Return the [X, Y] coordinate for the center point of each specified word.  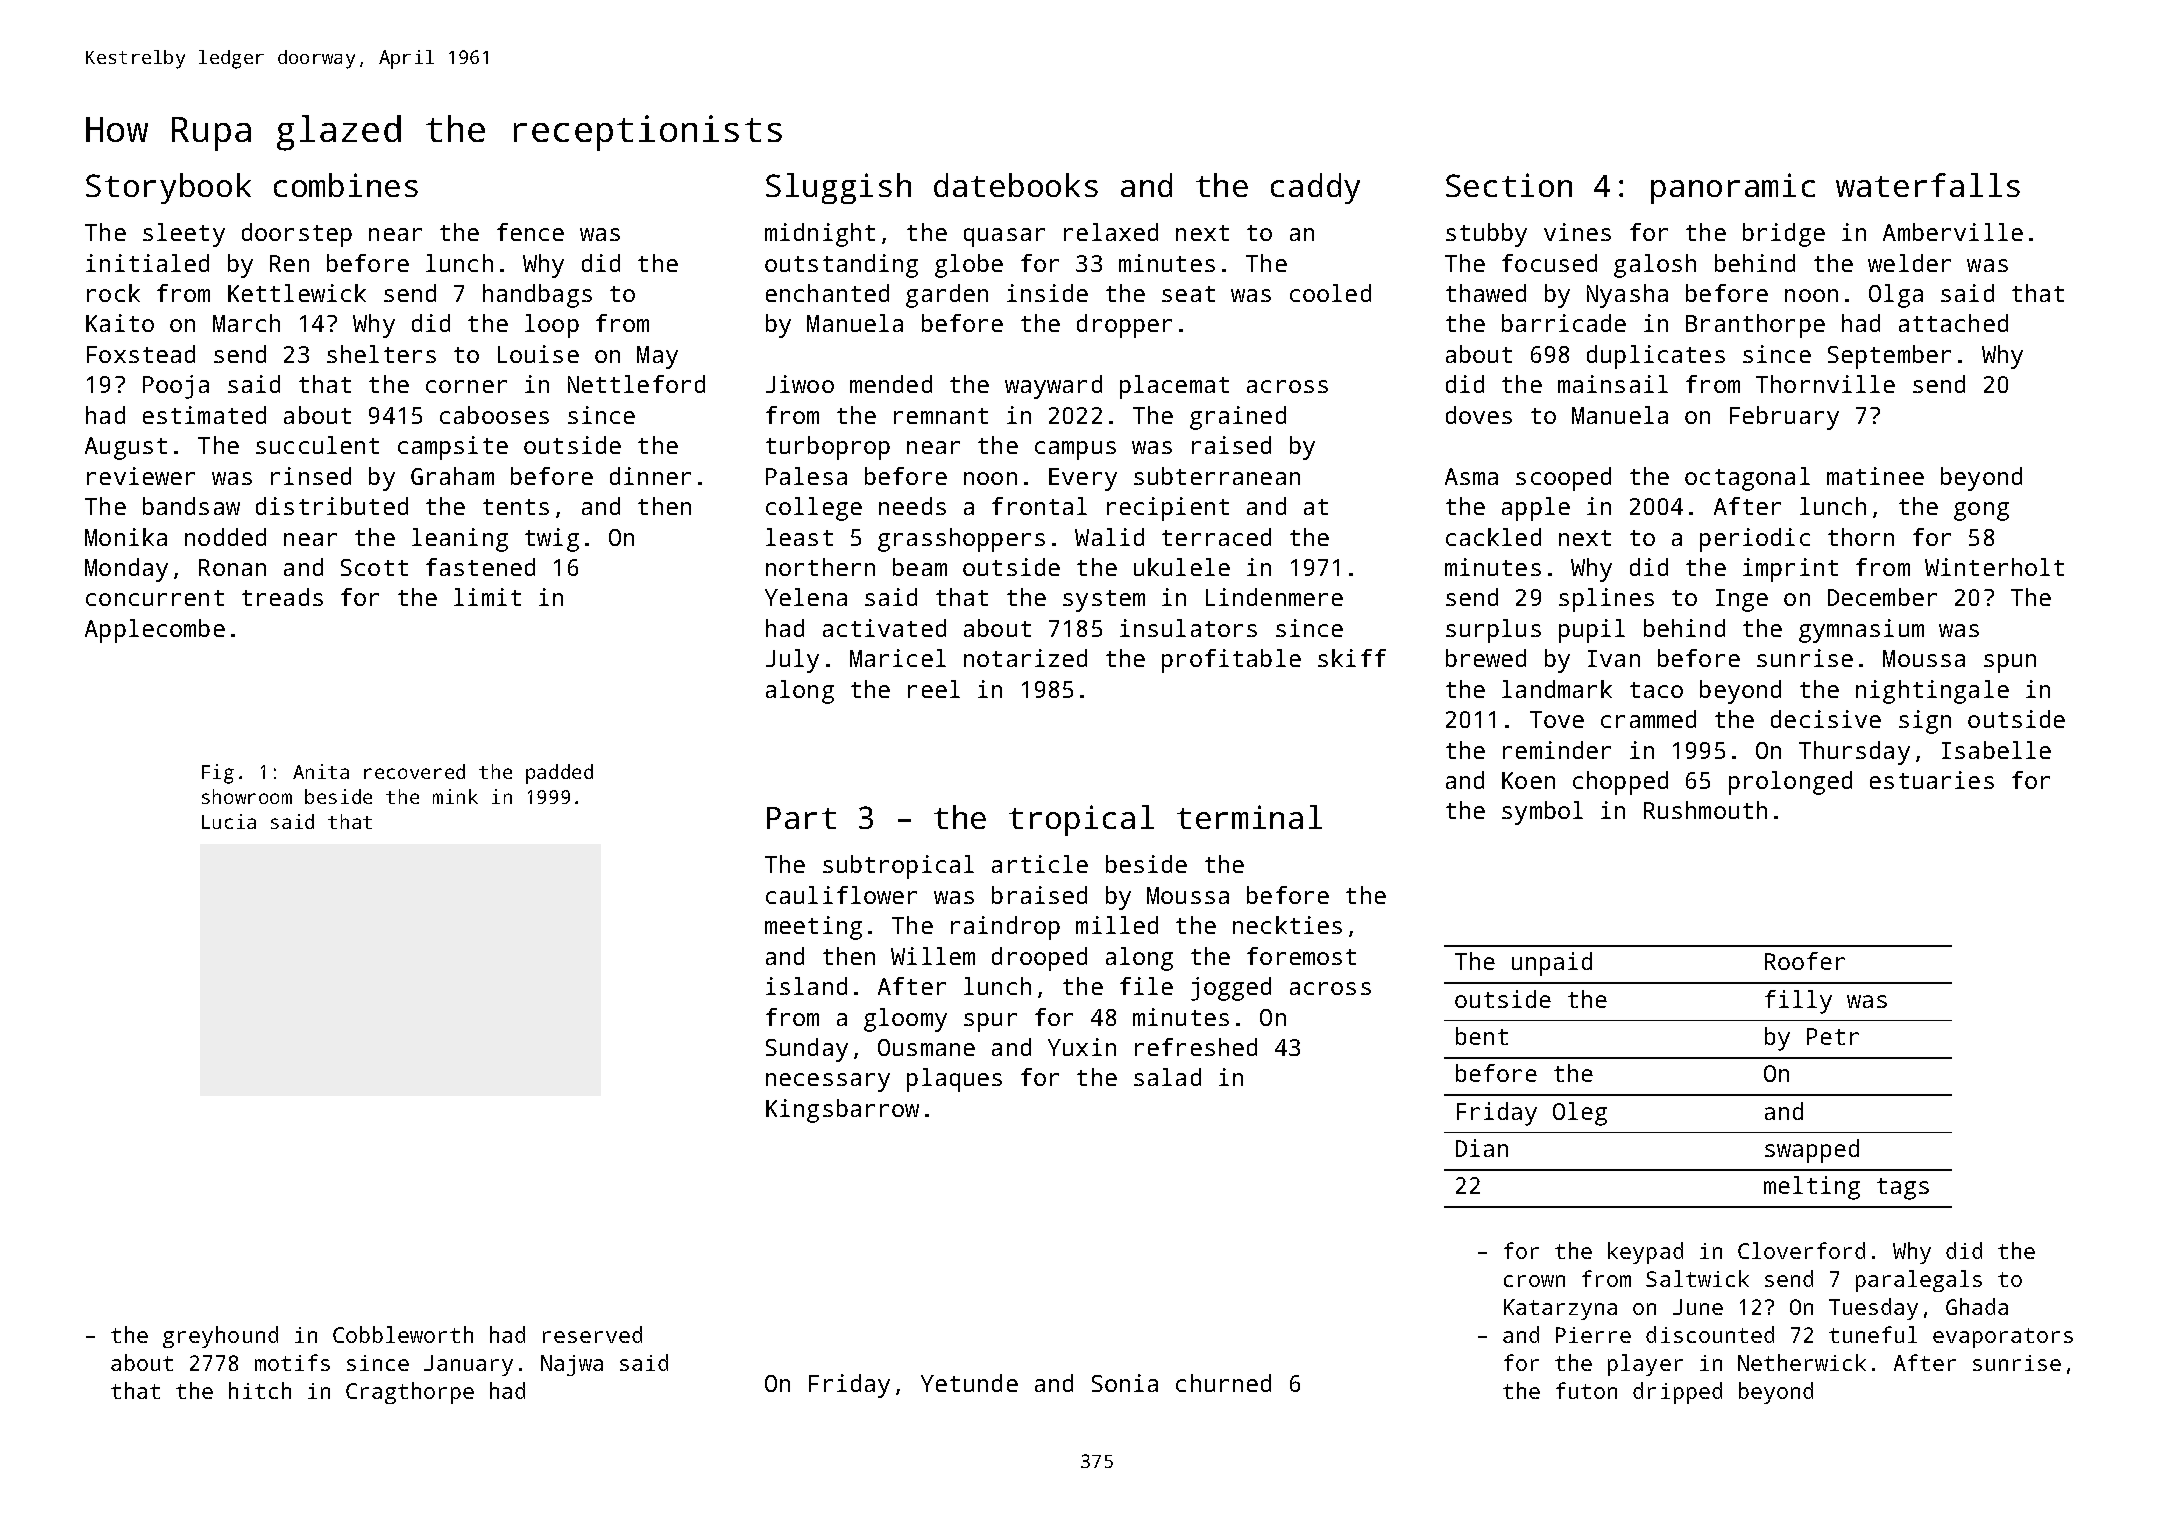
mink [455, 796]
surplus [1493, 631]
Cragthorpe [410, 1393]
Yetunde [969, 1383]
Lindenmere [1274, 597]
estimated [204, 415]
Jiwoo [800, 384]
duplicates [1656, 357]
